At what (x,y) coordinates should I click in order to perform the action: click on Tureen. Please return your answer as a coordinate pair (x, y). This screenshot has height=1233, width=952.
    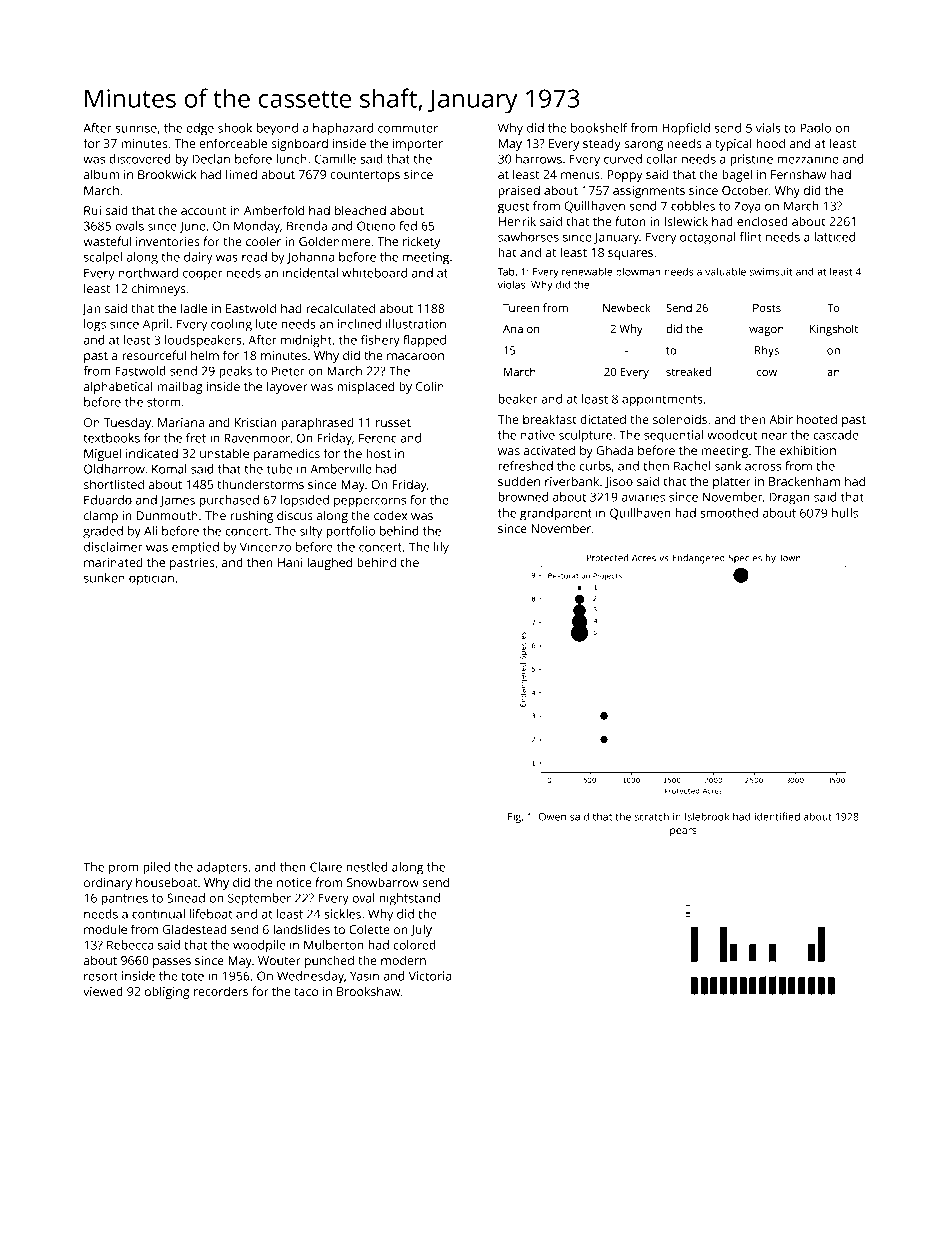
    Looking at the image, I should click on (521, 308).
